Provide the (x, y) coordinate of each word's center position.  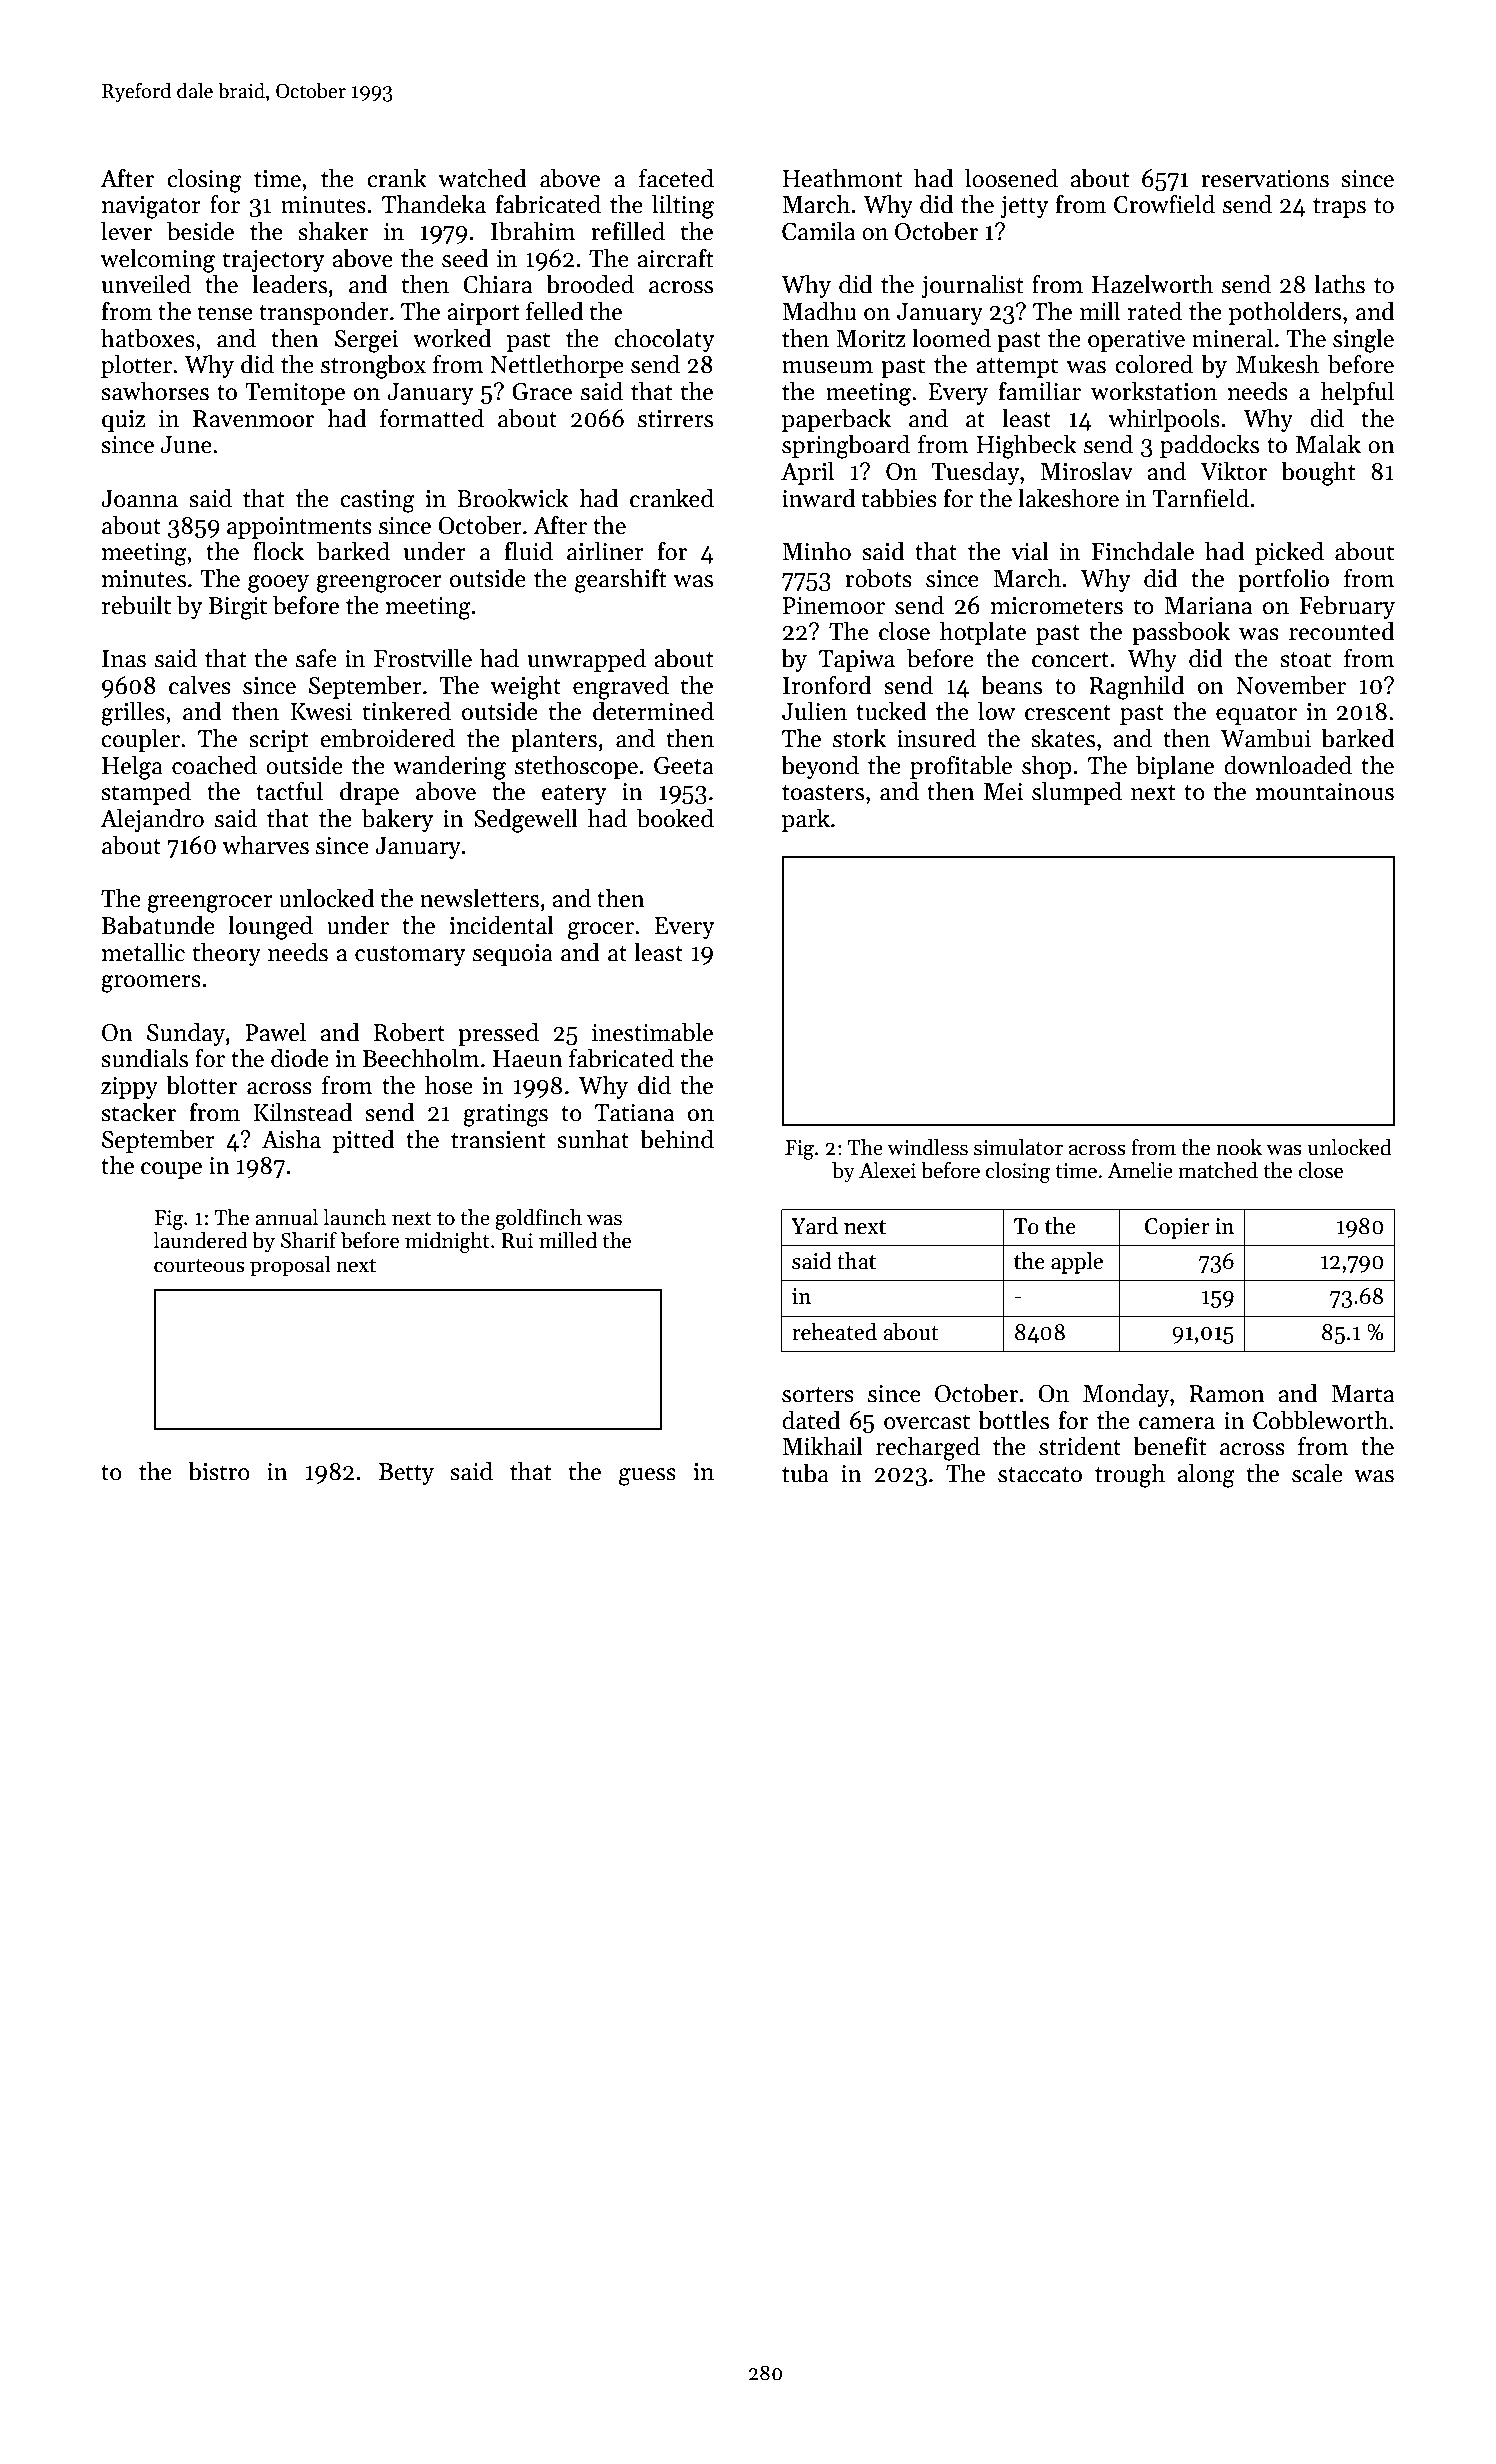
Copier (1177, 1228)
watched (482, 178)
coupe (171, 1170)
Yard (814, 1226)
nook (1239, 1147)
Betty (406, 1474)
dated (811, 1420)
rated (1155, 311)
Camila (818, 231)
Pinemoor (834, 606)
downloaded (1288, 765)
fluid (529, 551)
